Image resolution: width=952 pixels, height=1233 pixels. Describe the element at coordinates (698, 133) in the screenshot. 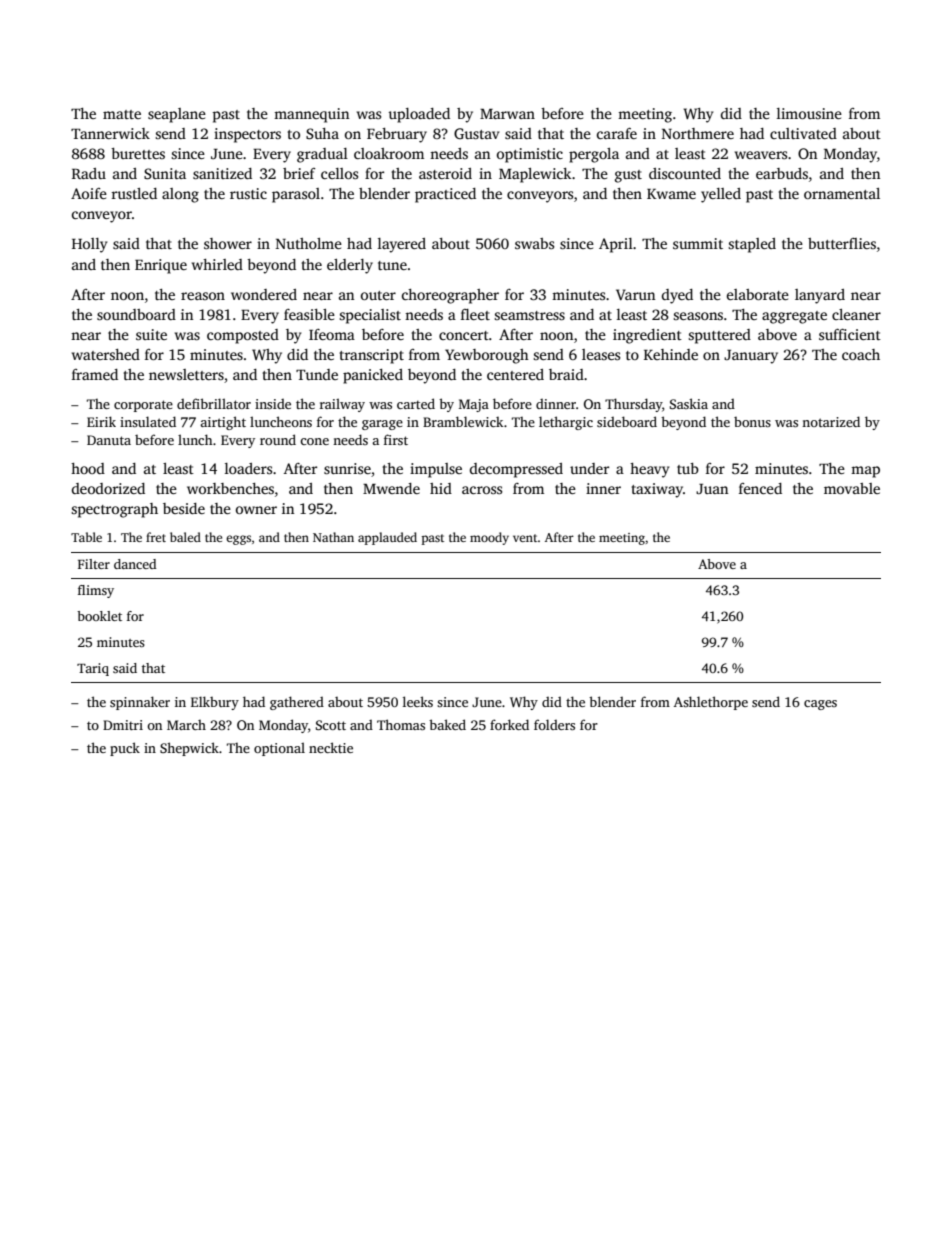

I see `Northmere` at that location.
